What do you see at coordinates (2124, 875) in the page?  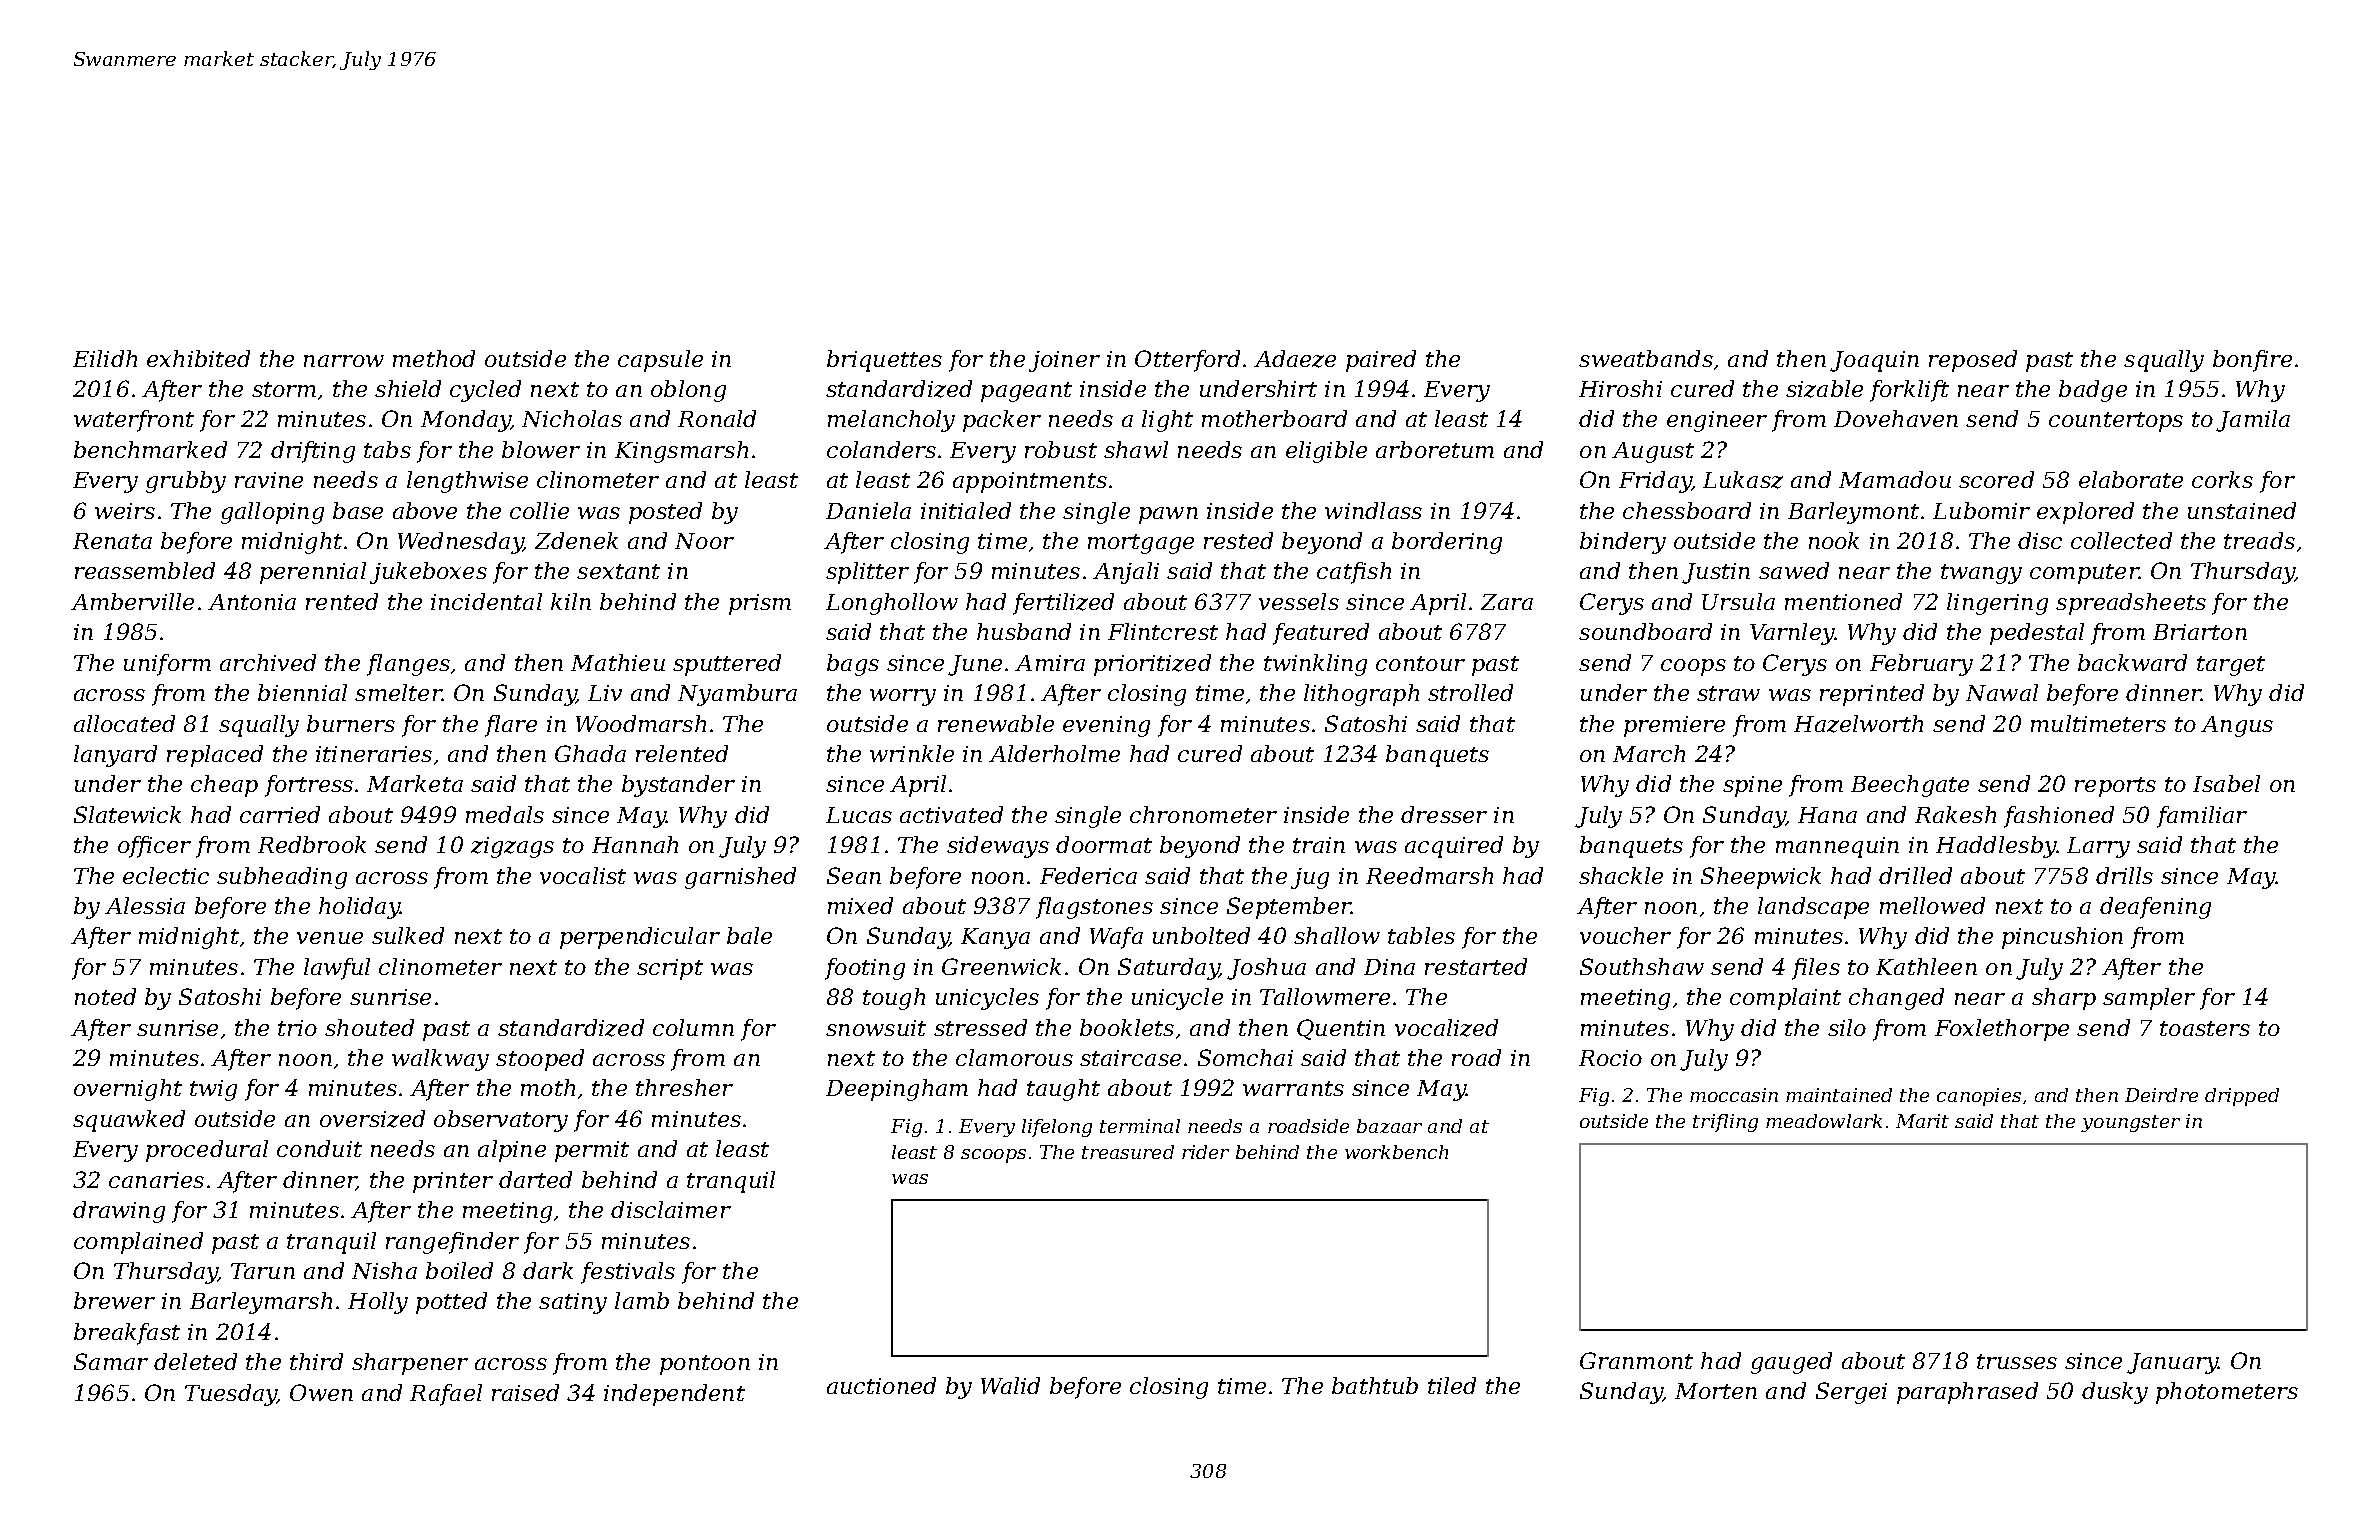 I see `drills` at bounding box center [2124, 875].
